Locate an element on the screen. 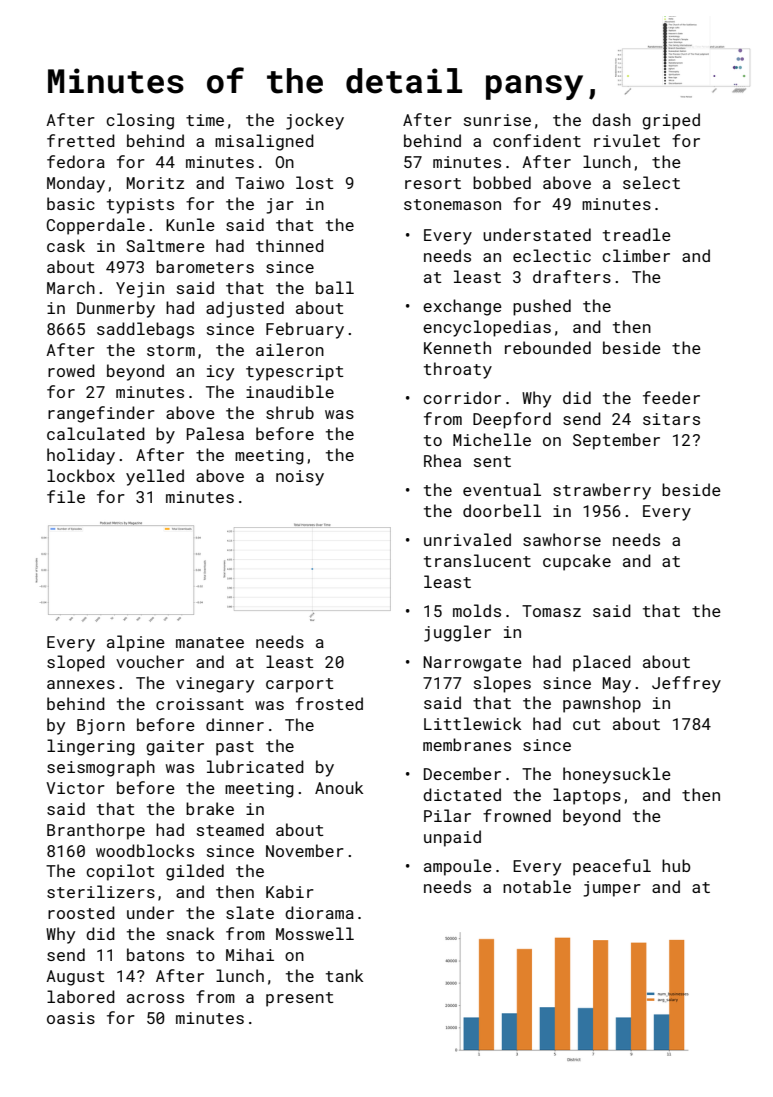  snack is located at coordinates (190, 933).
